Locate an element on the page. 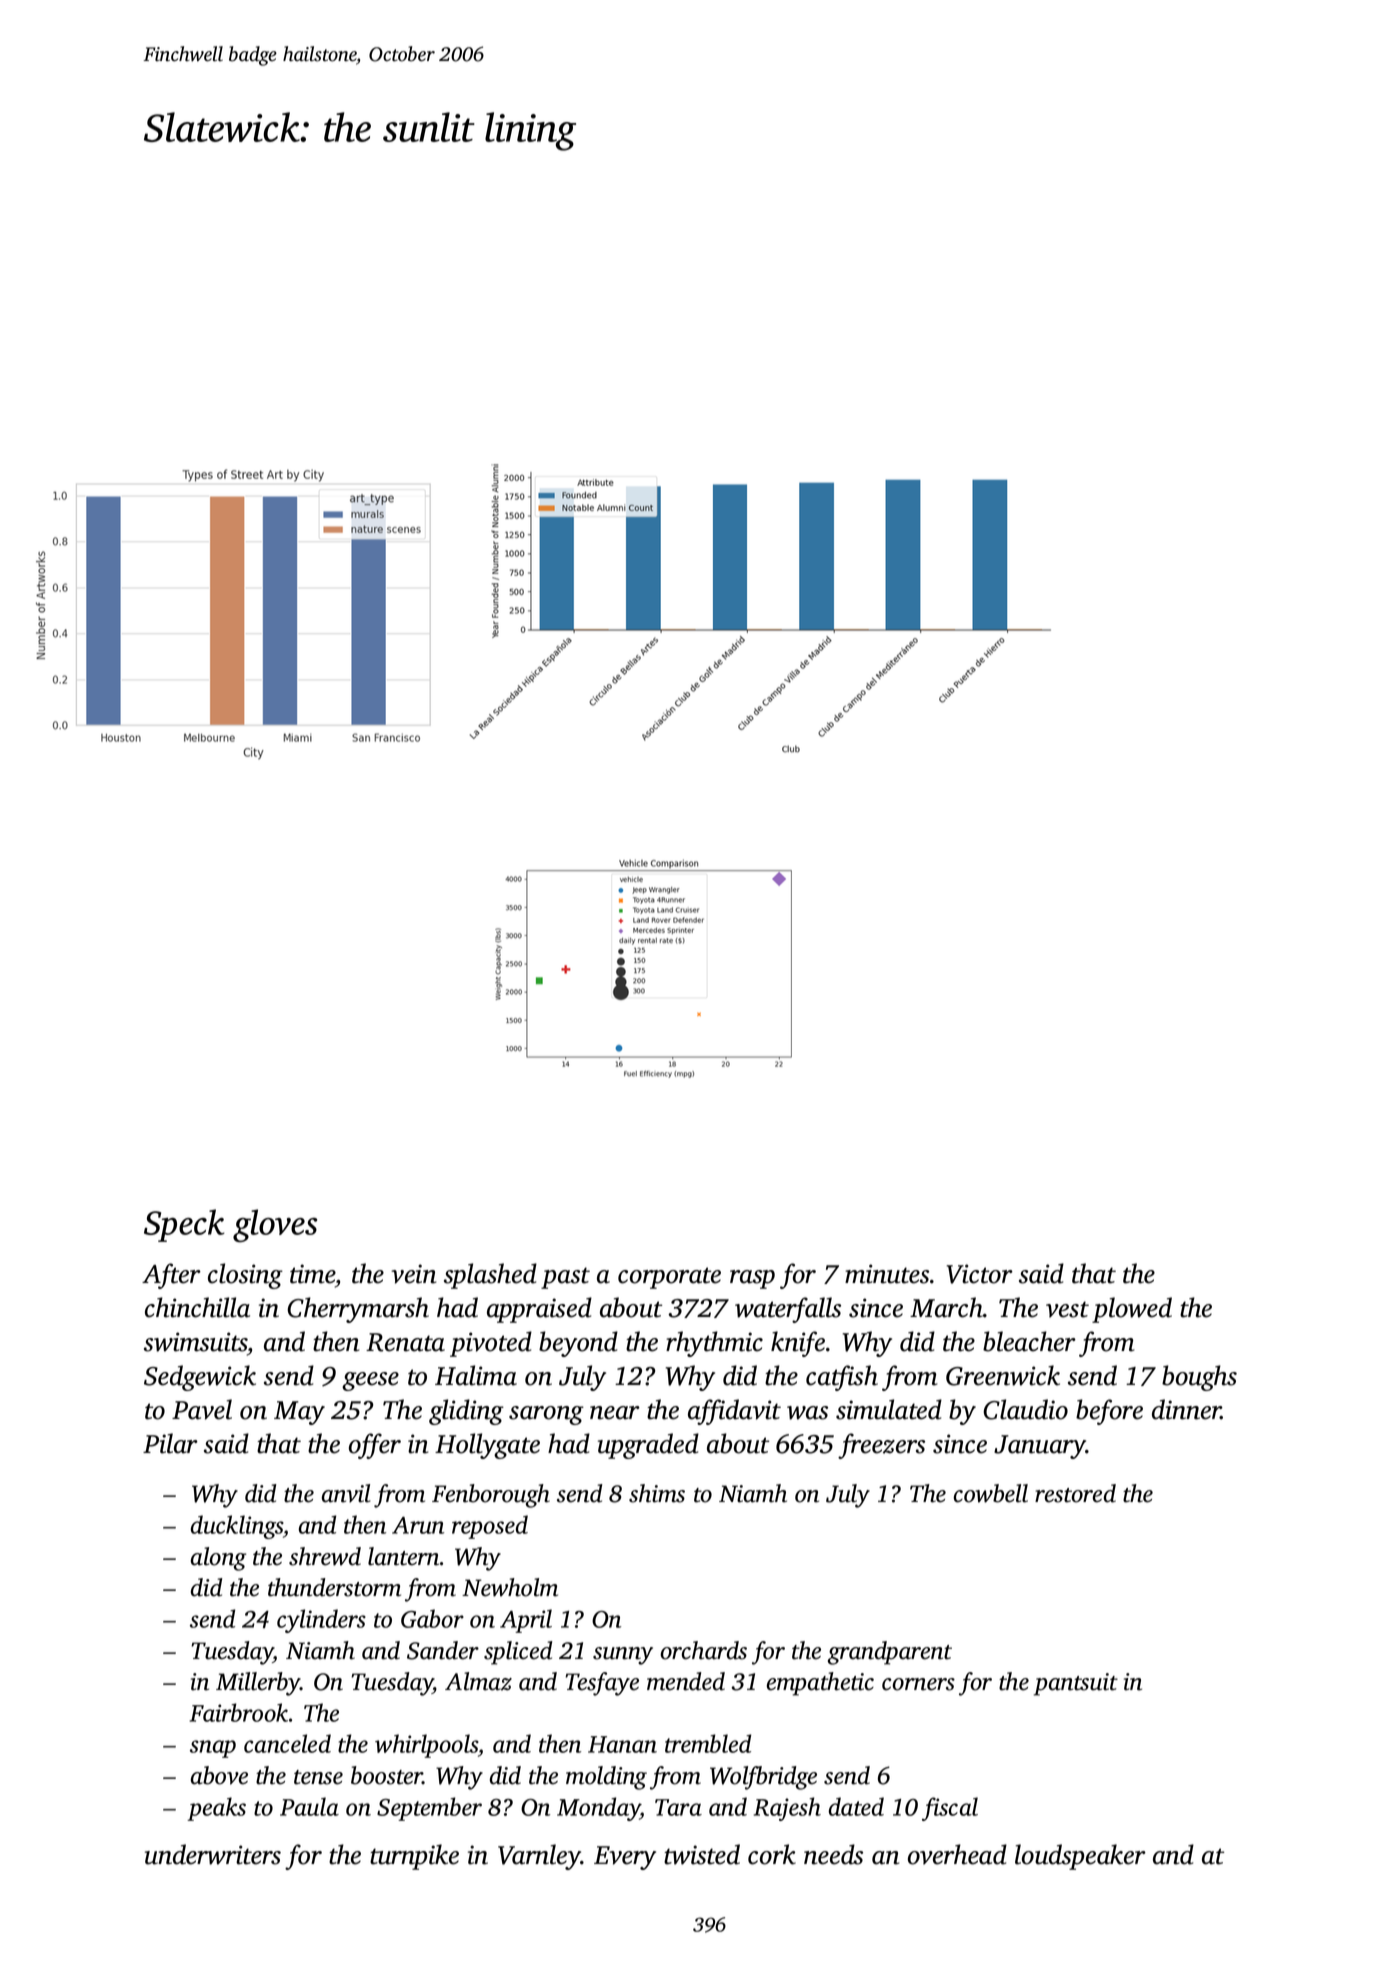 Image resolution: width=1386 pixels, height=1969 pixels. empathetic is located at coordinates (820, 1684).
